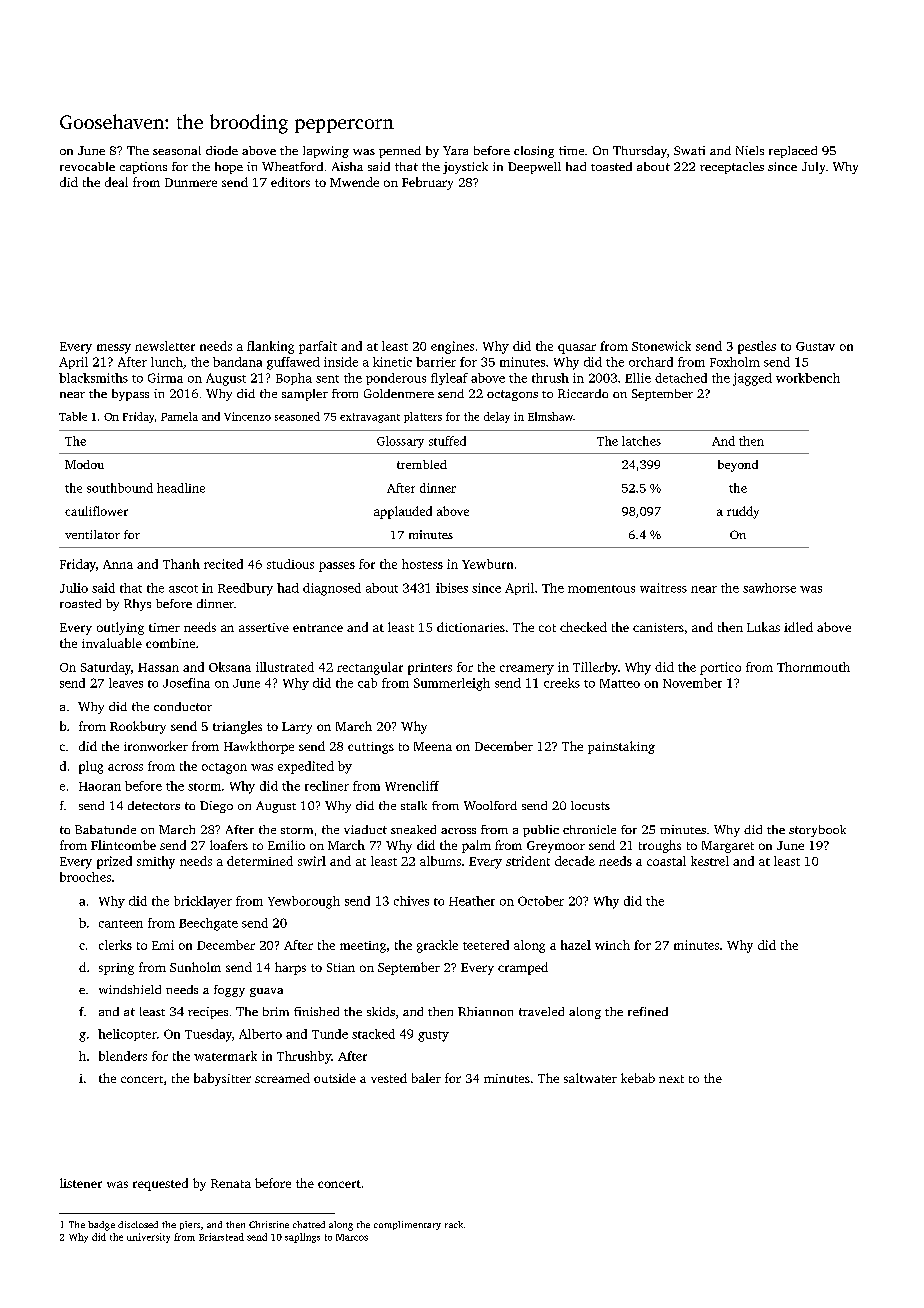 The image size is (924, 1308). I want to click on workbench, so click(808, 378).
